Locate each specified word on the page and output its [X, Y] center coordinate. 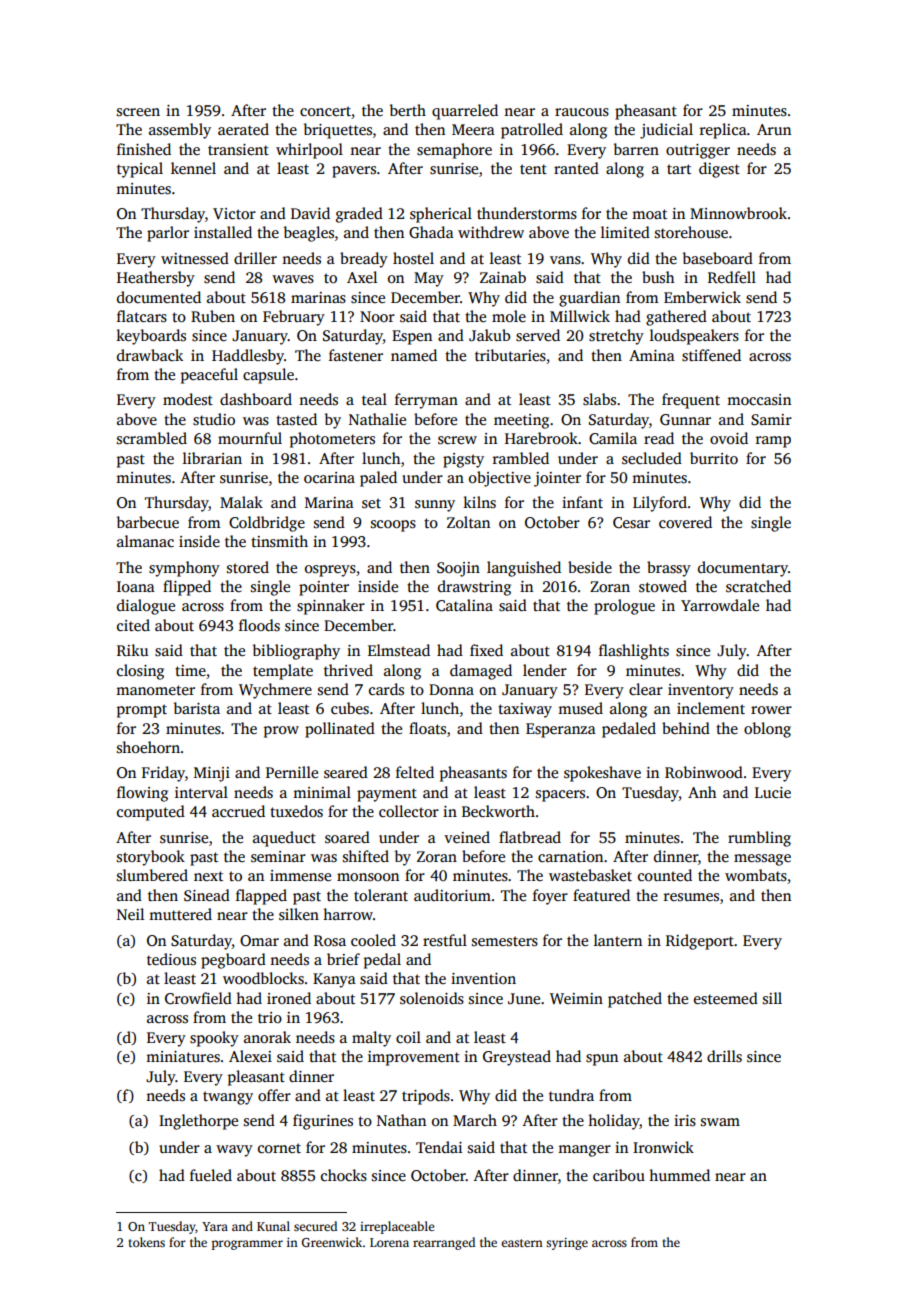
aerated [243, 129]
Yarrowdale [720, 605]
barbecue [148, 522]
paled [378, 479]
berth [408, 110]
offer [274, 1095]
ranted [576, 168]
